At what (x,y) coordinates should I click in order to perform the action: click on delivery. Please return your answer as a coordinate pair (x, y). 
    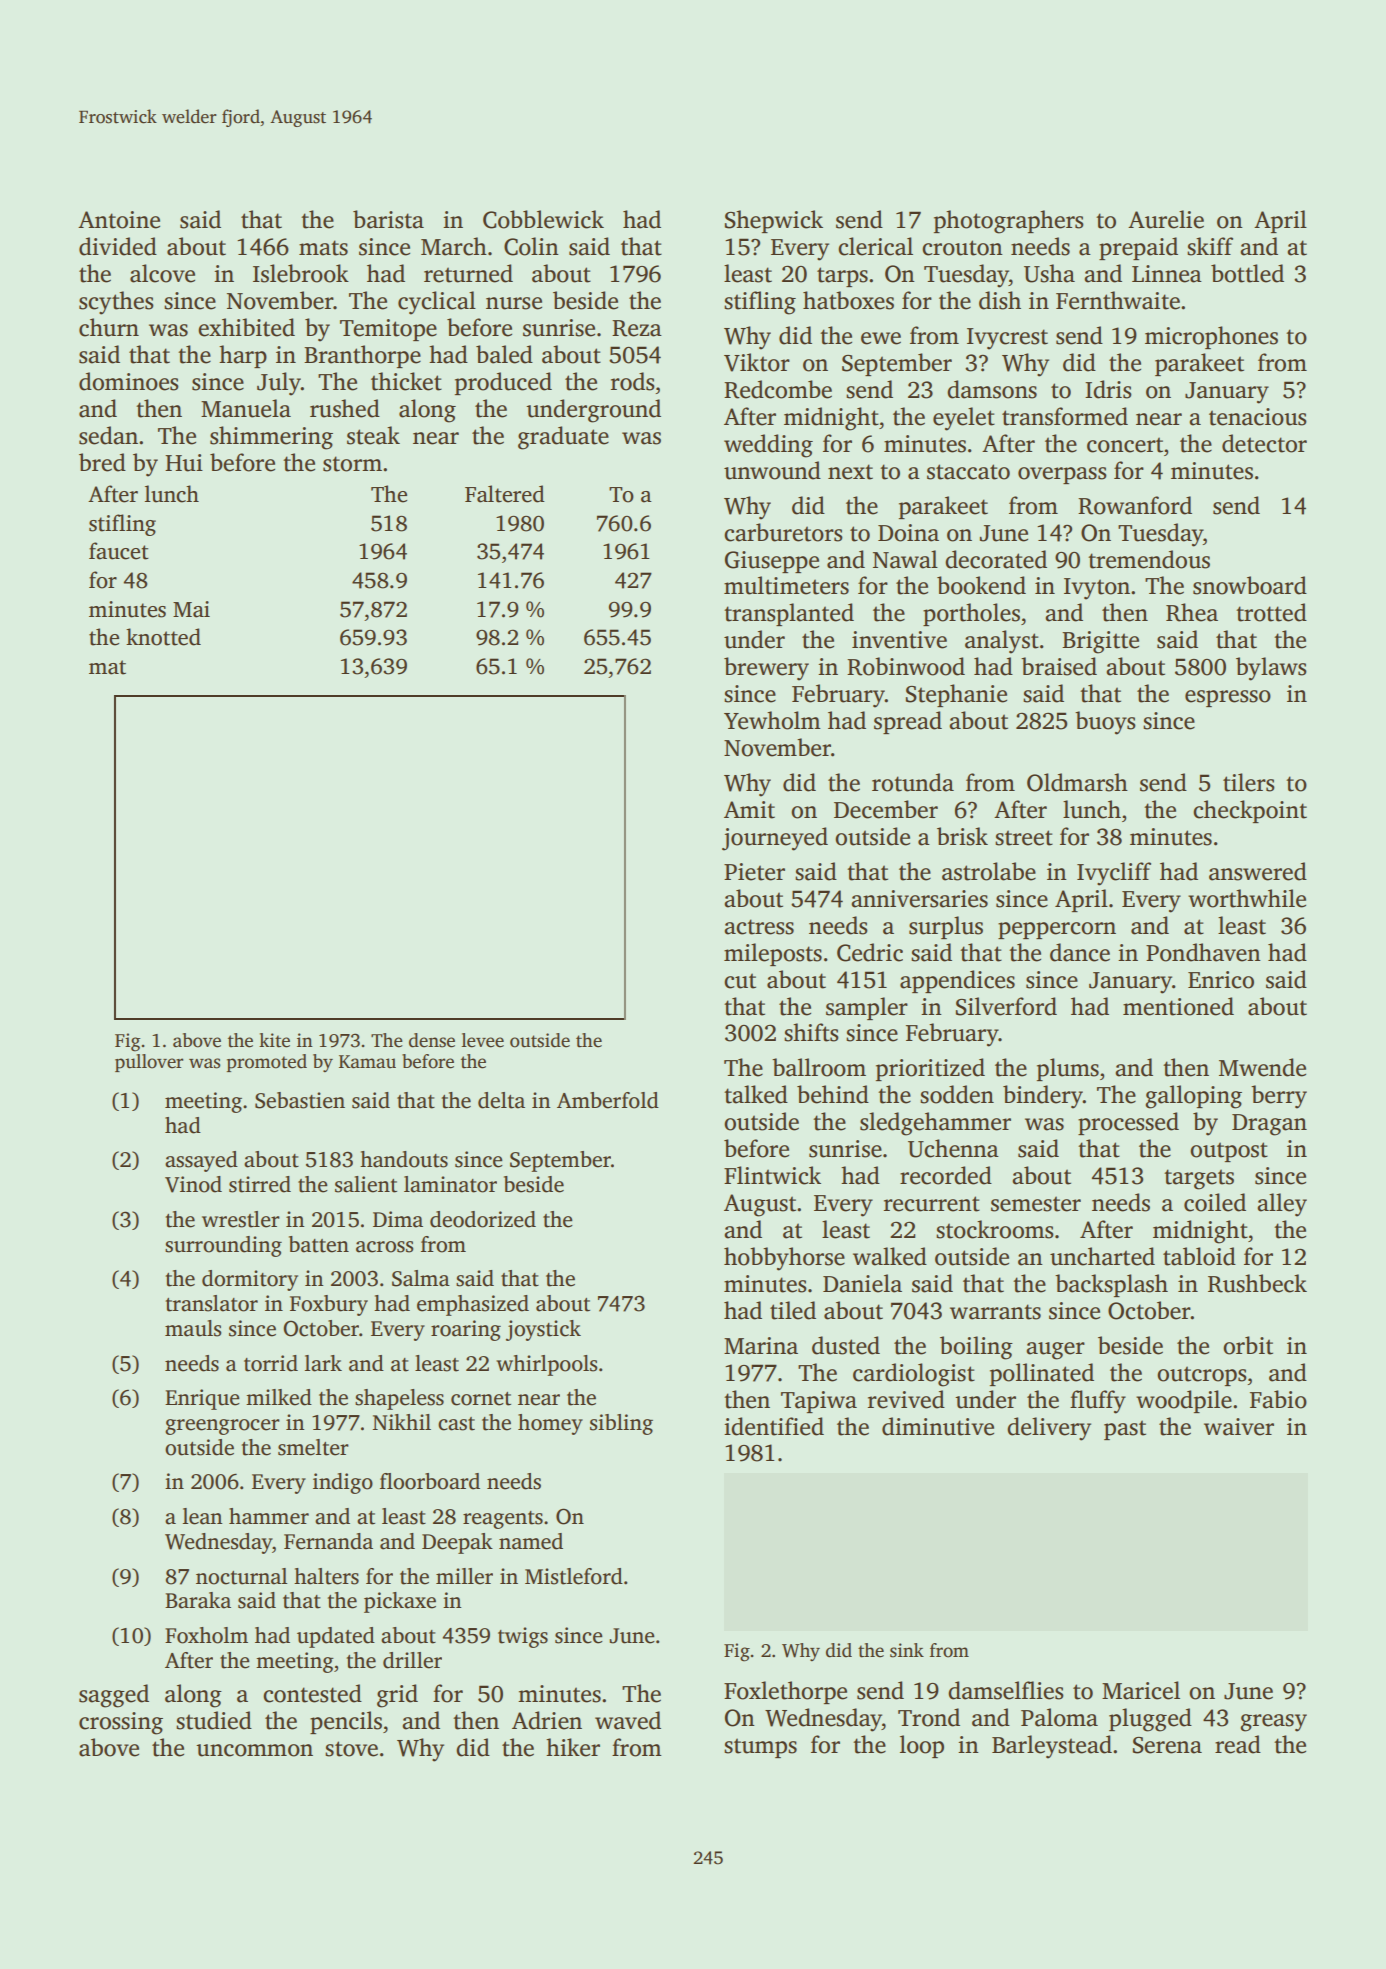
    Looking at the image, I should click on (1049, 1429).
